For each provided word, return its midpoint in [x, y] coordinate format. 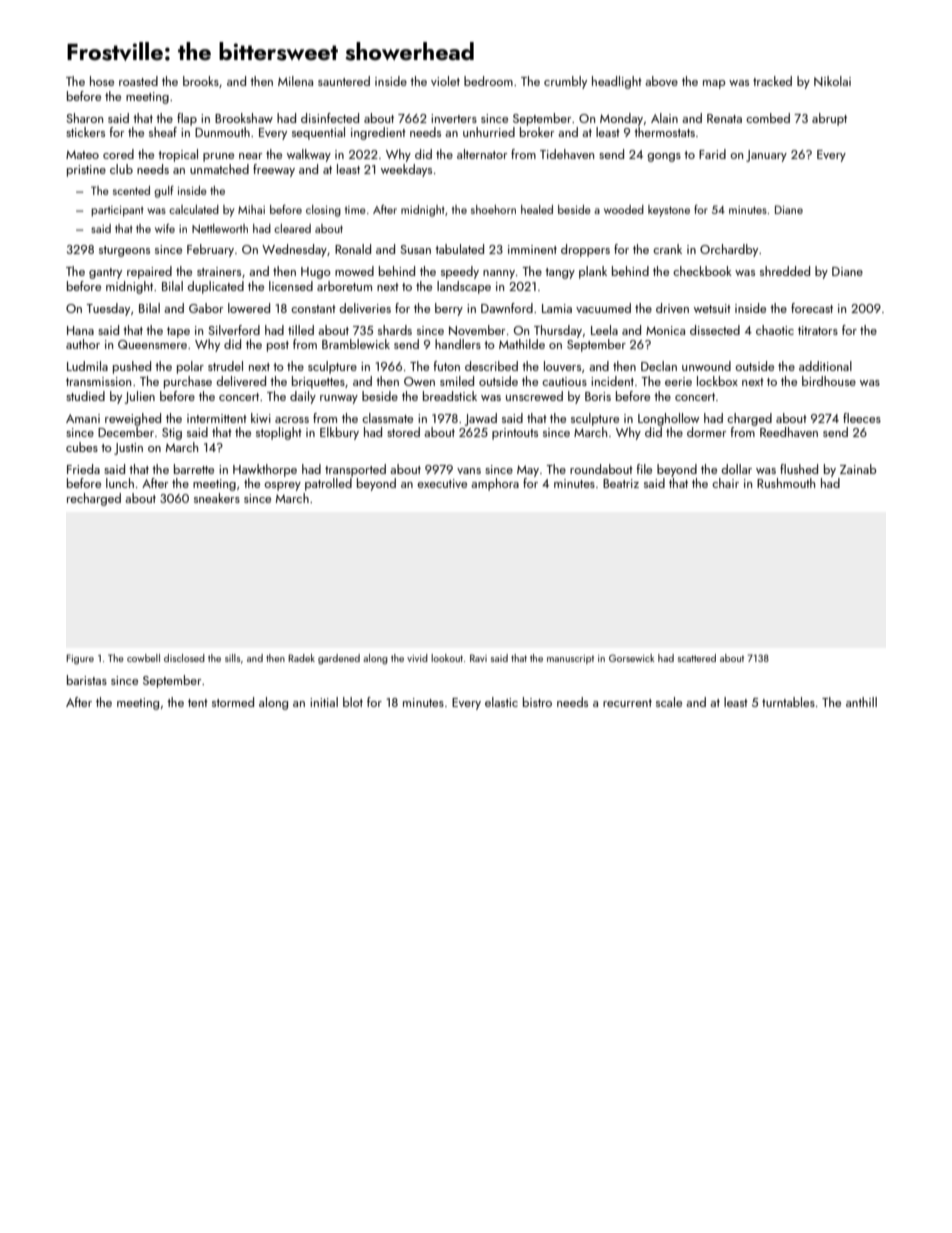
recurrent [627, 703]
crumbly [565, 82]
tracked [772, 81]
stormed [233, 702]
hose [102, 81]
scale [669, 702]
